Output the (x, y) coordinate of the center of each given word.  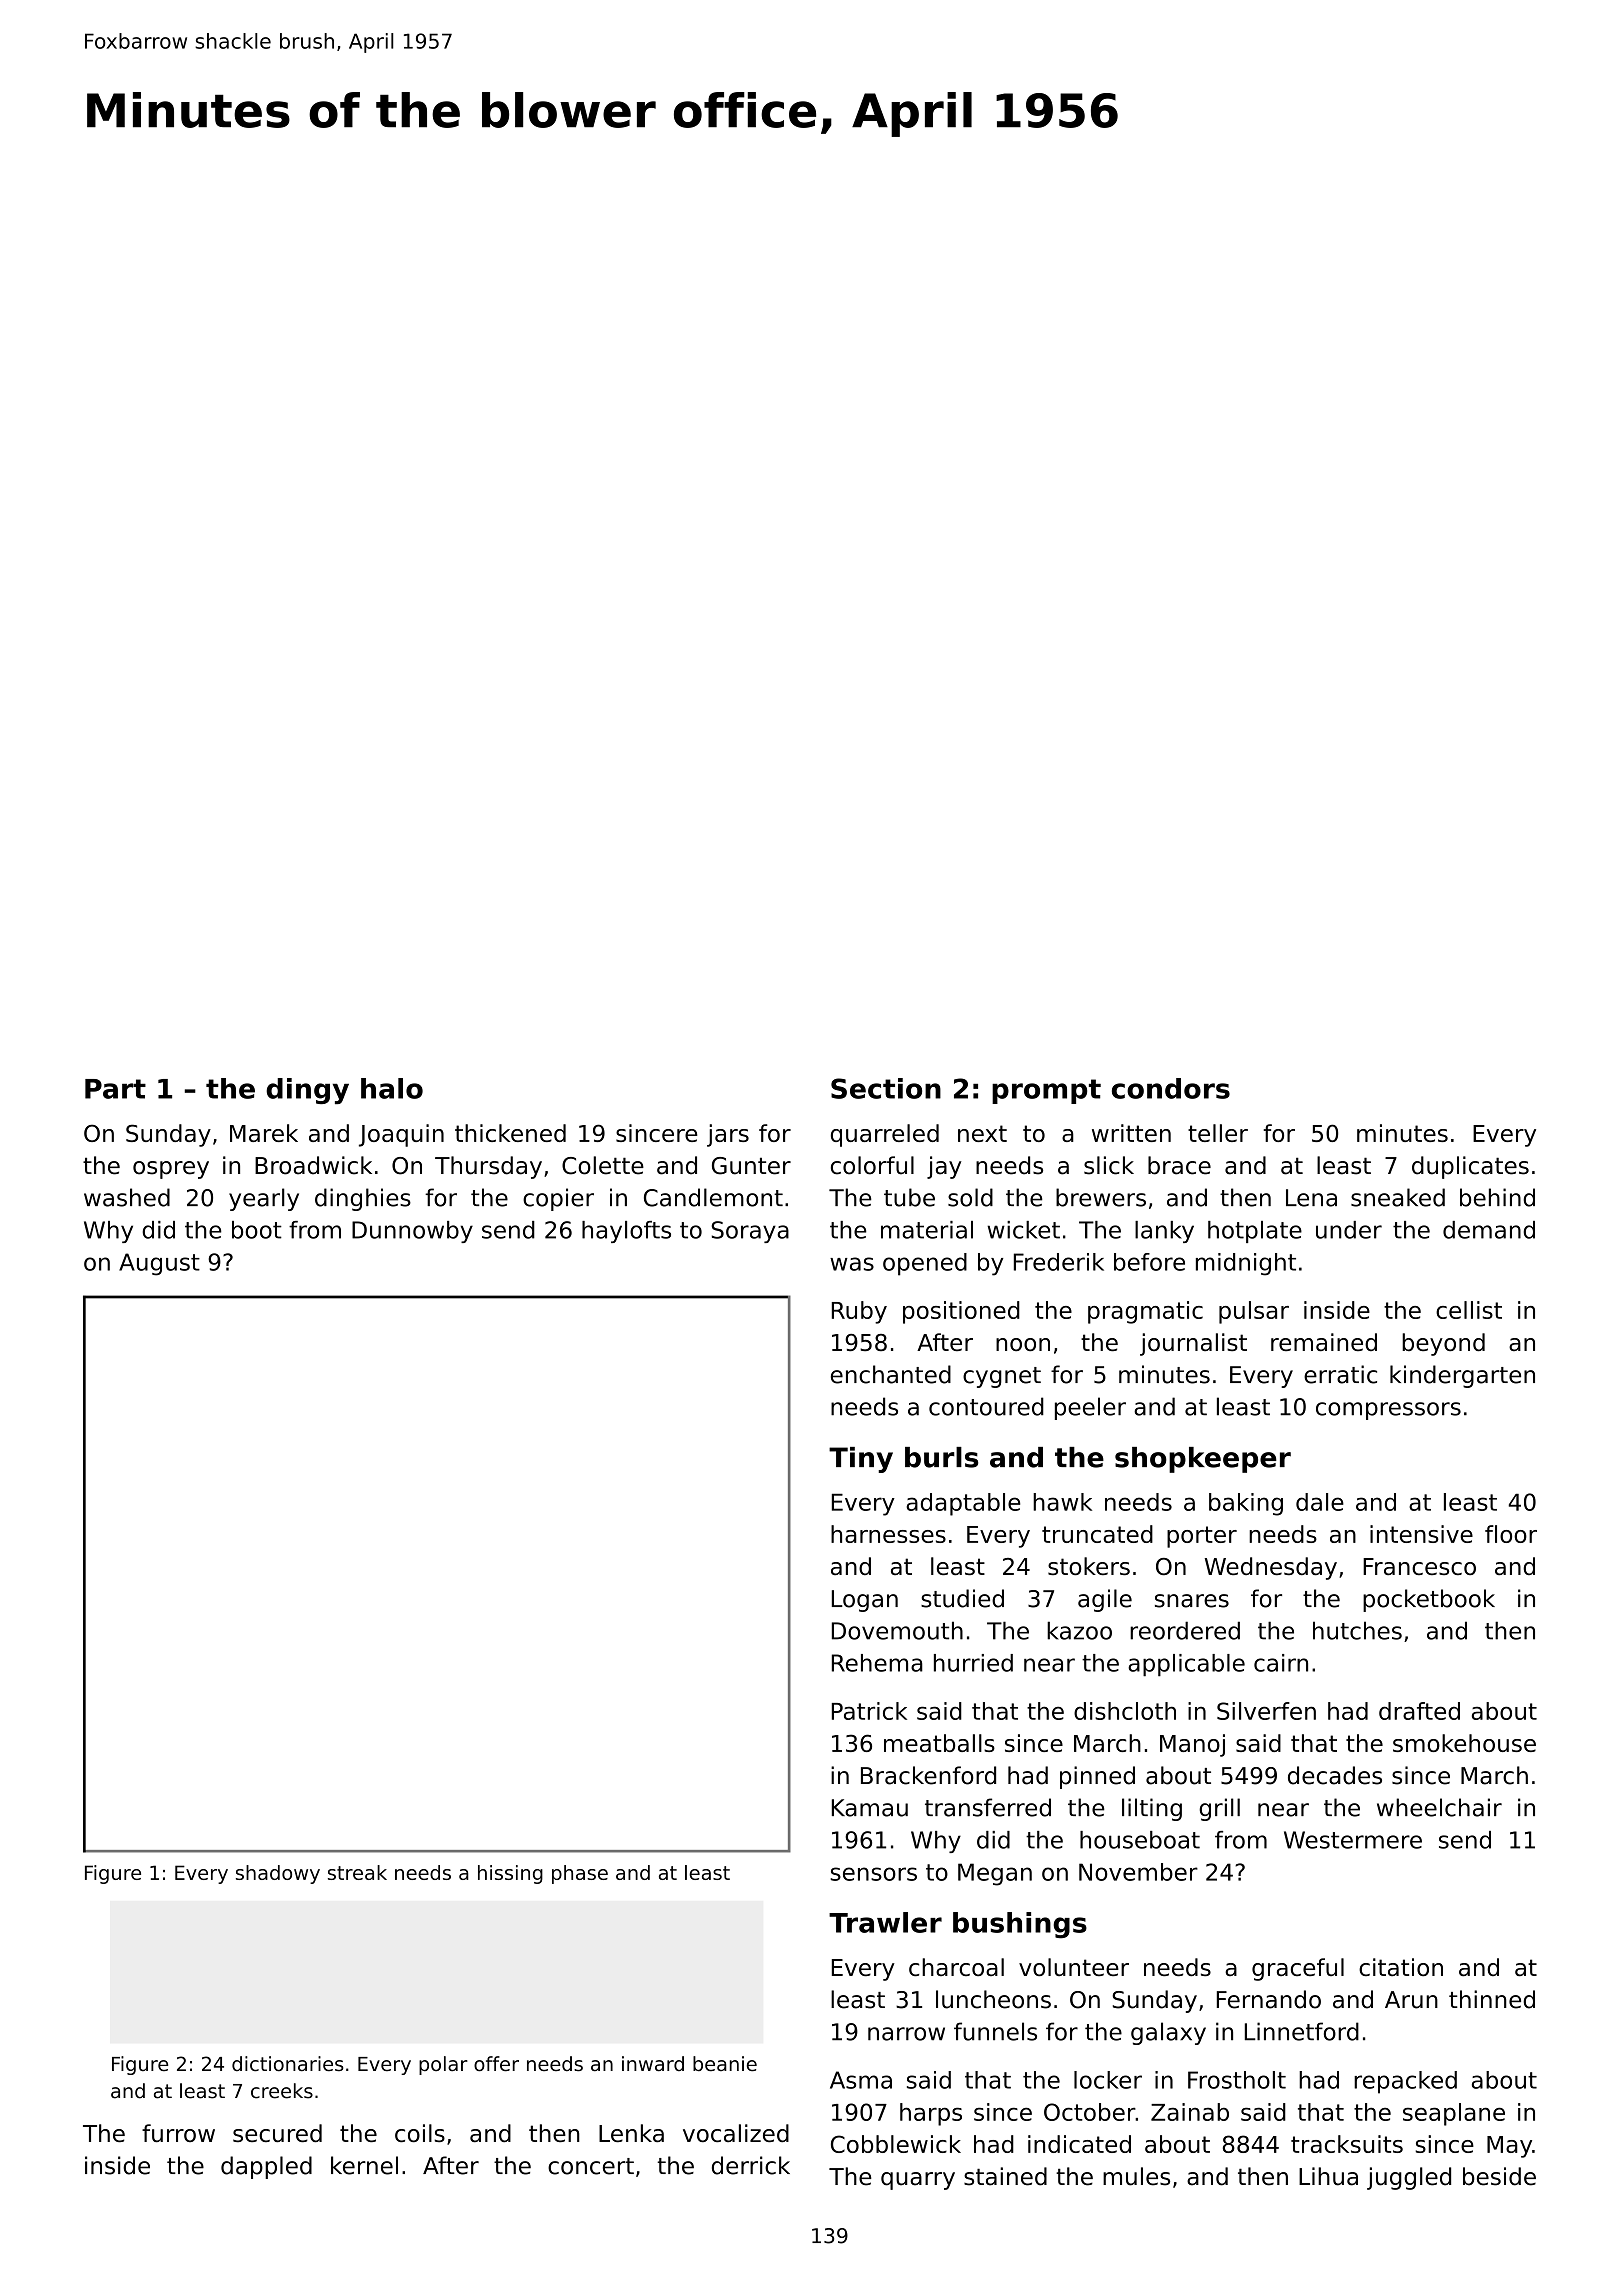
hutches (1357, 1630)
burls (941, 1457)
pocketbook (1429, 1600)
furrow (178, 2133)
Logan (865, 1601)
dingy (307, 1091)
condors (1171, 1088)
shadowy (278, 1874)
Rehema (877, 1663)
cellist (1469, 1310)
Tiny (861, 1460)
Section (886, 1088)
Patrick (869, 1711)
